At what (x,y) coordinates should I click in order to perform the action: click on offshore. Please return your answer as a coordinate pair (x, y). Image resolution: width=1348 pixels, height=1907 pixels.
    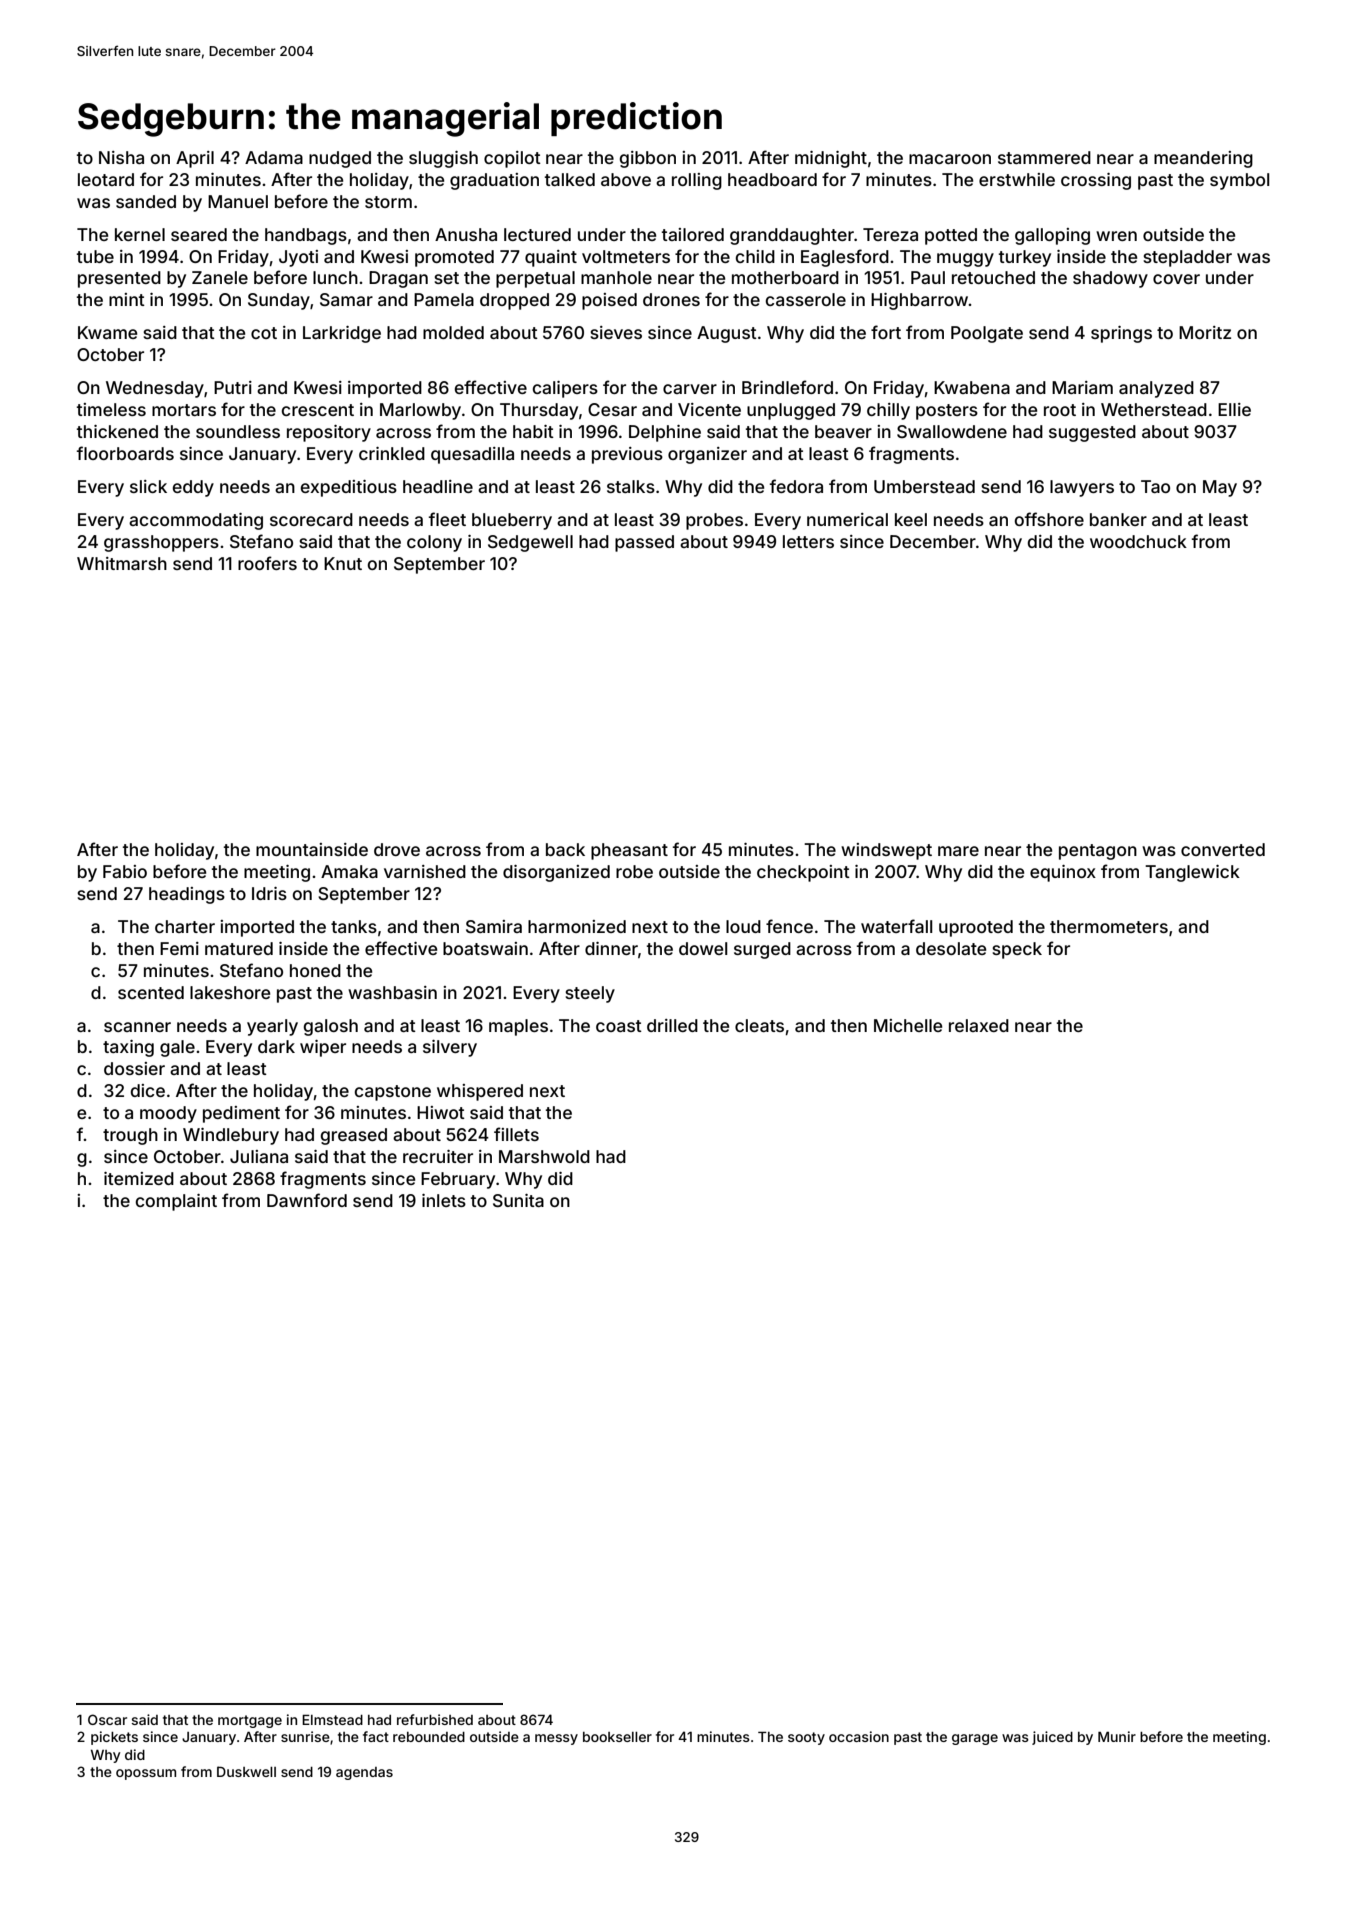
    Looking at the image, I should click on (1049, 519).
